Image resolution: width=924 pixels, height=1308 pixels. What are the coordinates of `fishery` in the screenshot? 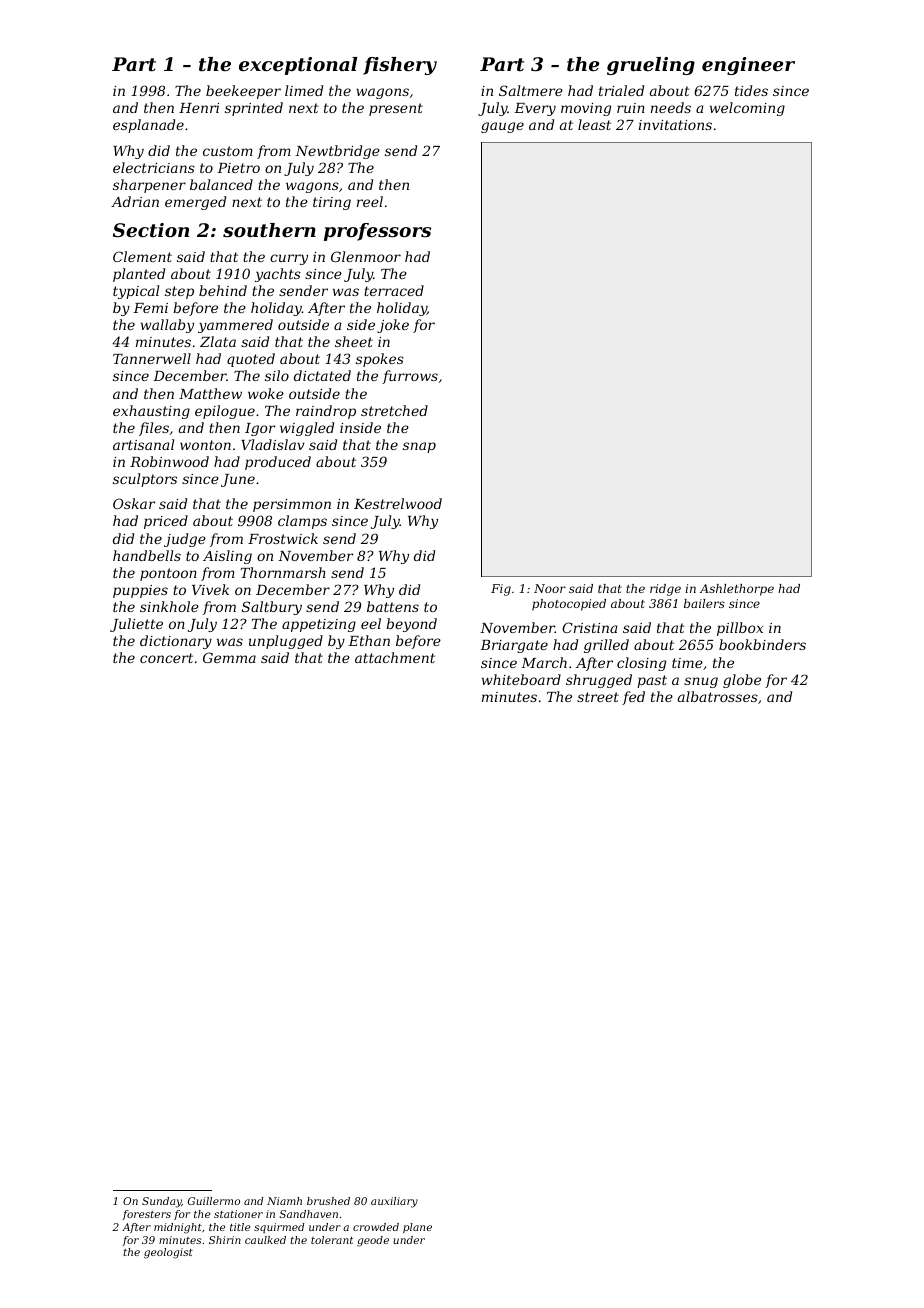 It's located at (400, 66).
